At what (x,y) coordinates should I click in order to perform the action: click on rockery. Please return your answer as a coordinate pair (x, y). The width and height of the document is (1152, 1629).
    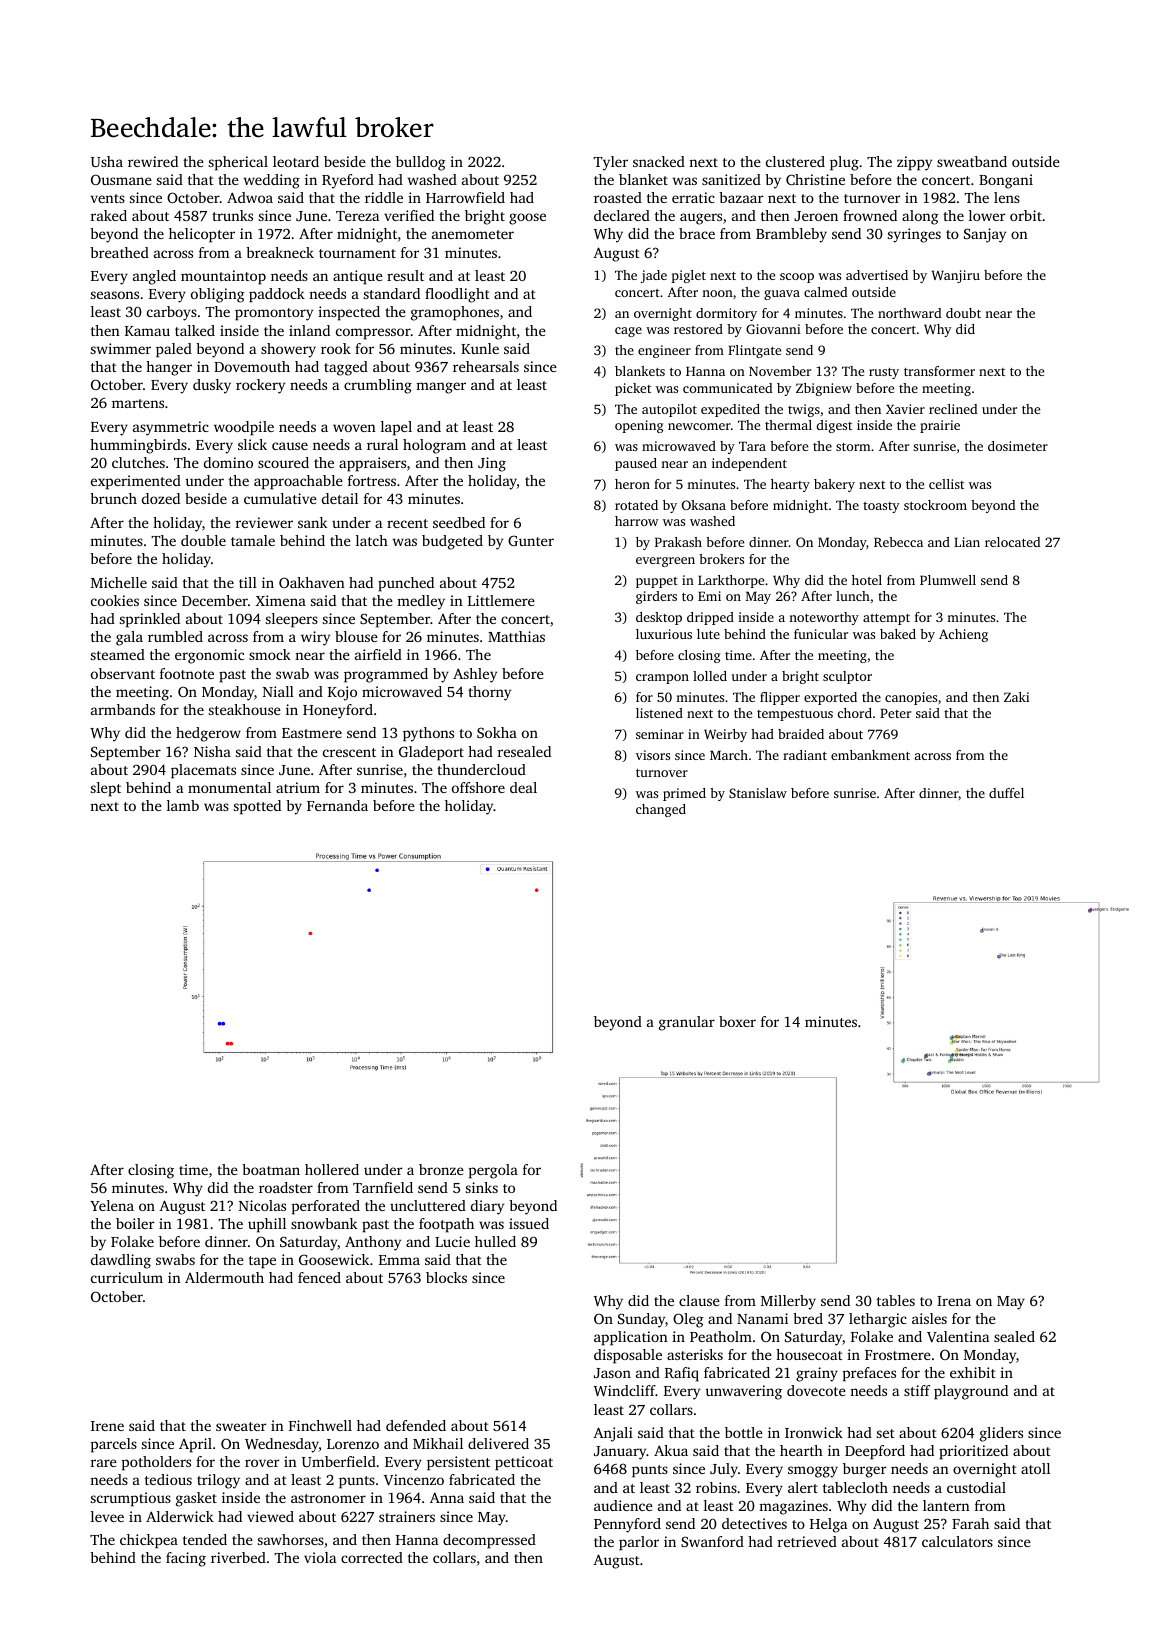
    Looking at the image, I should click on (260, 386).
